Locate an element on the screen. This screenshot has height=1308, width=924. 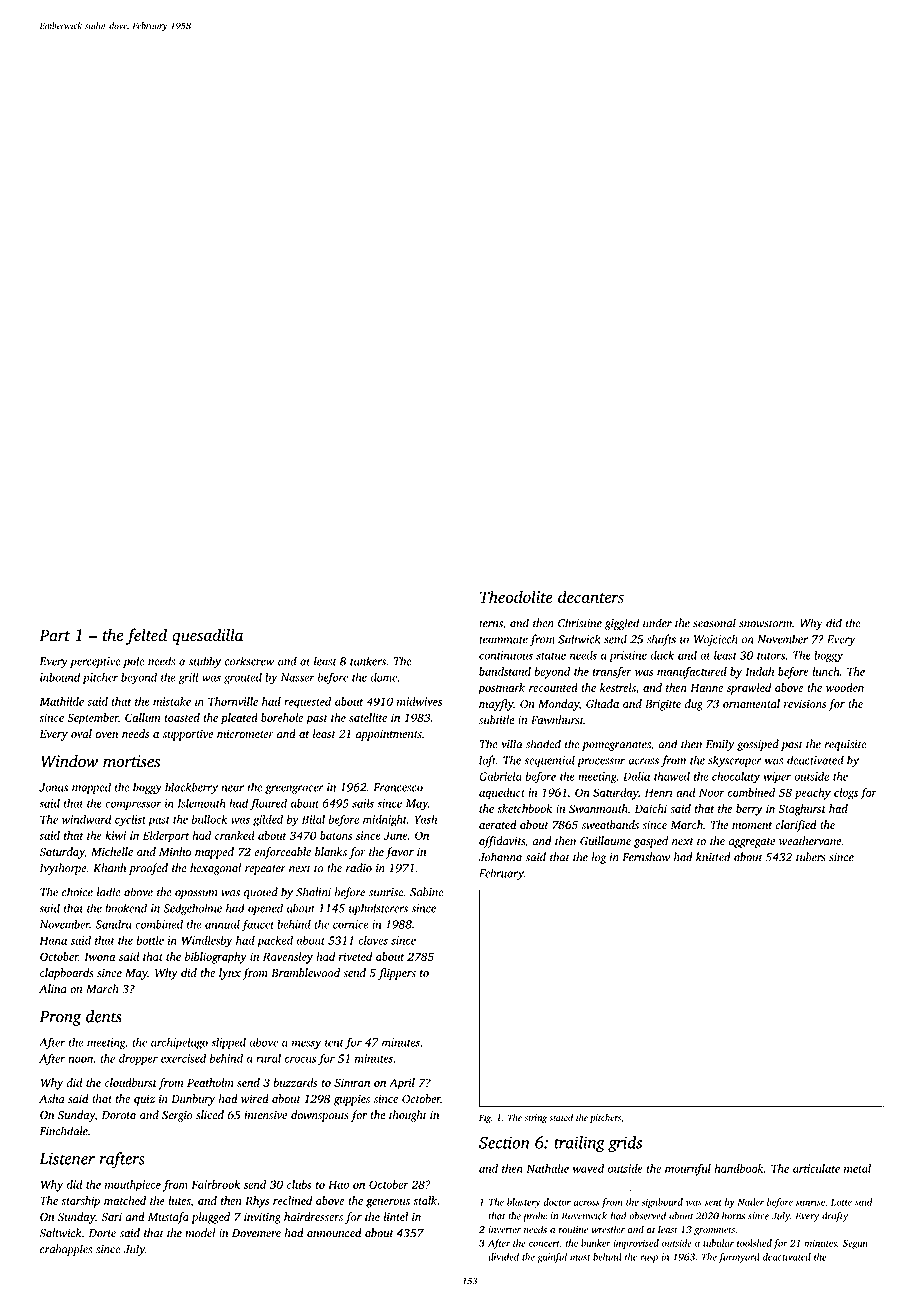
knitted is located at coordinates (713, 857).
